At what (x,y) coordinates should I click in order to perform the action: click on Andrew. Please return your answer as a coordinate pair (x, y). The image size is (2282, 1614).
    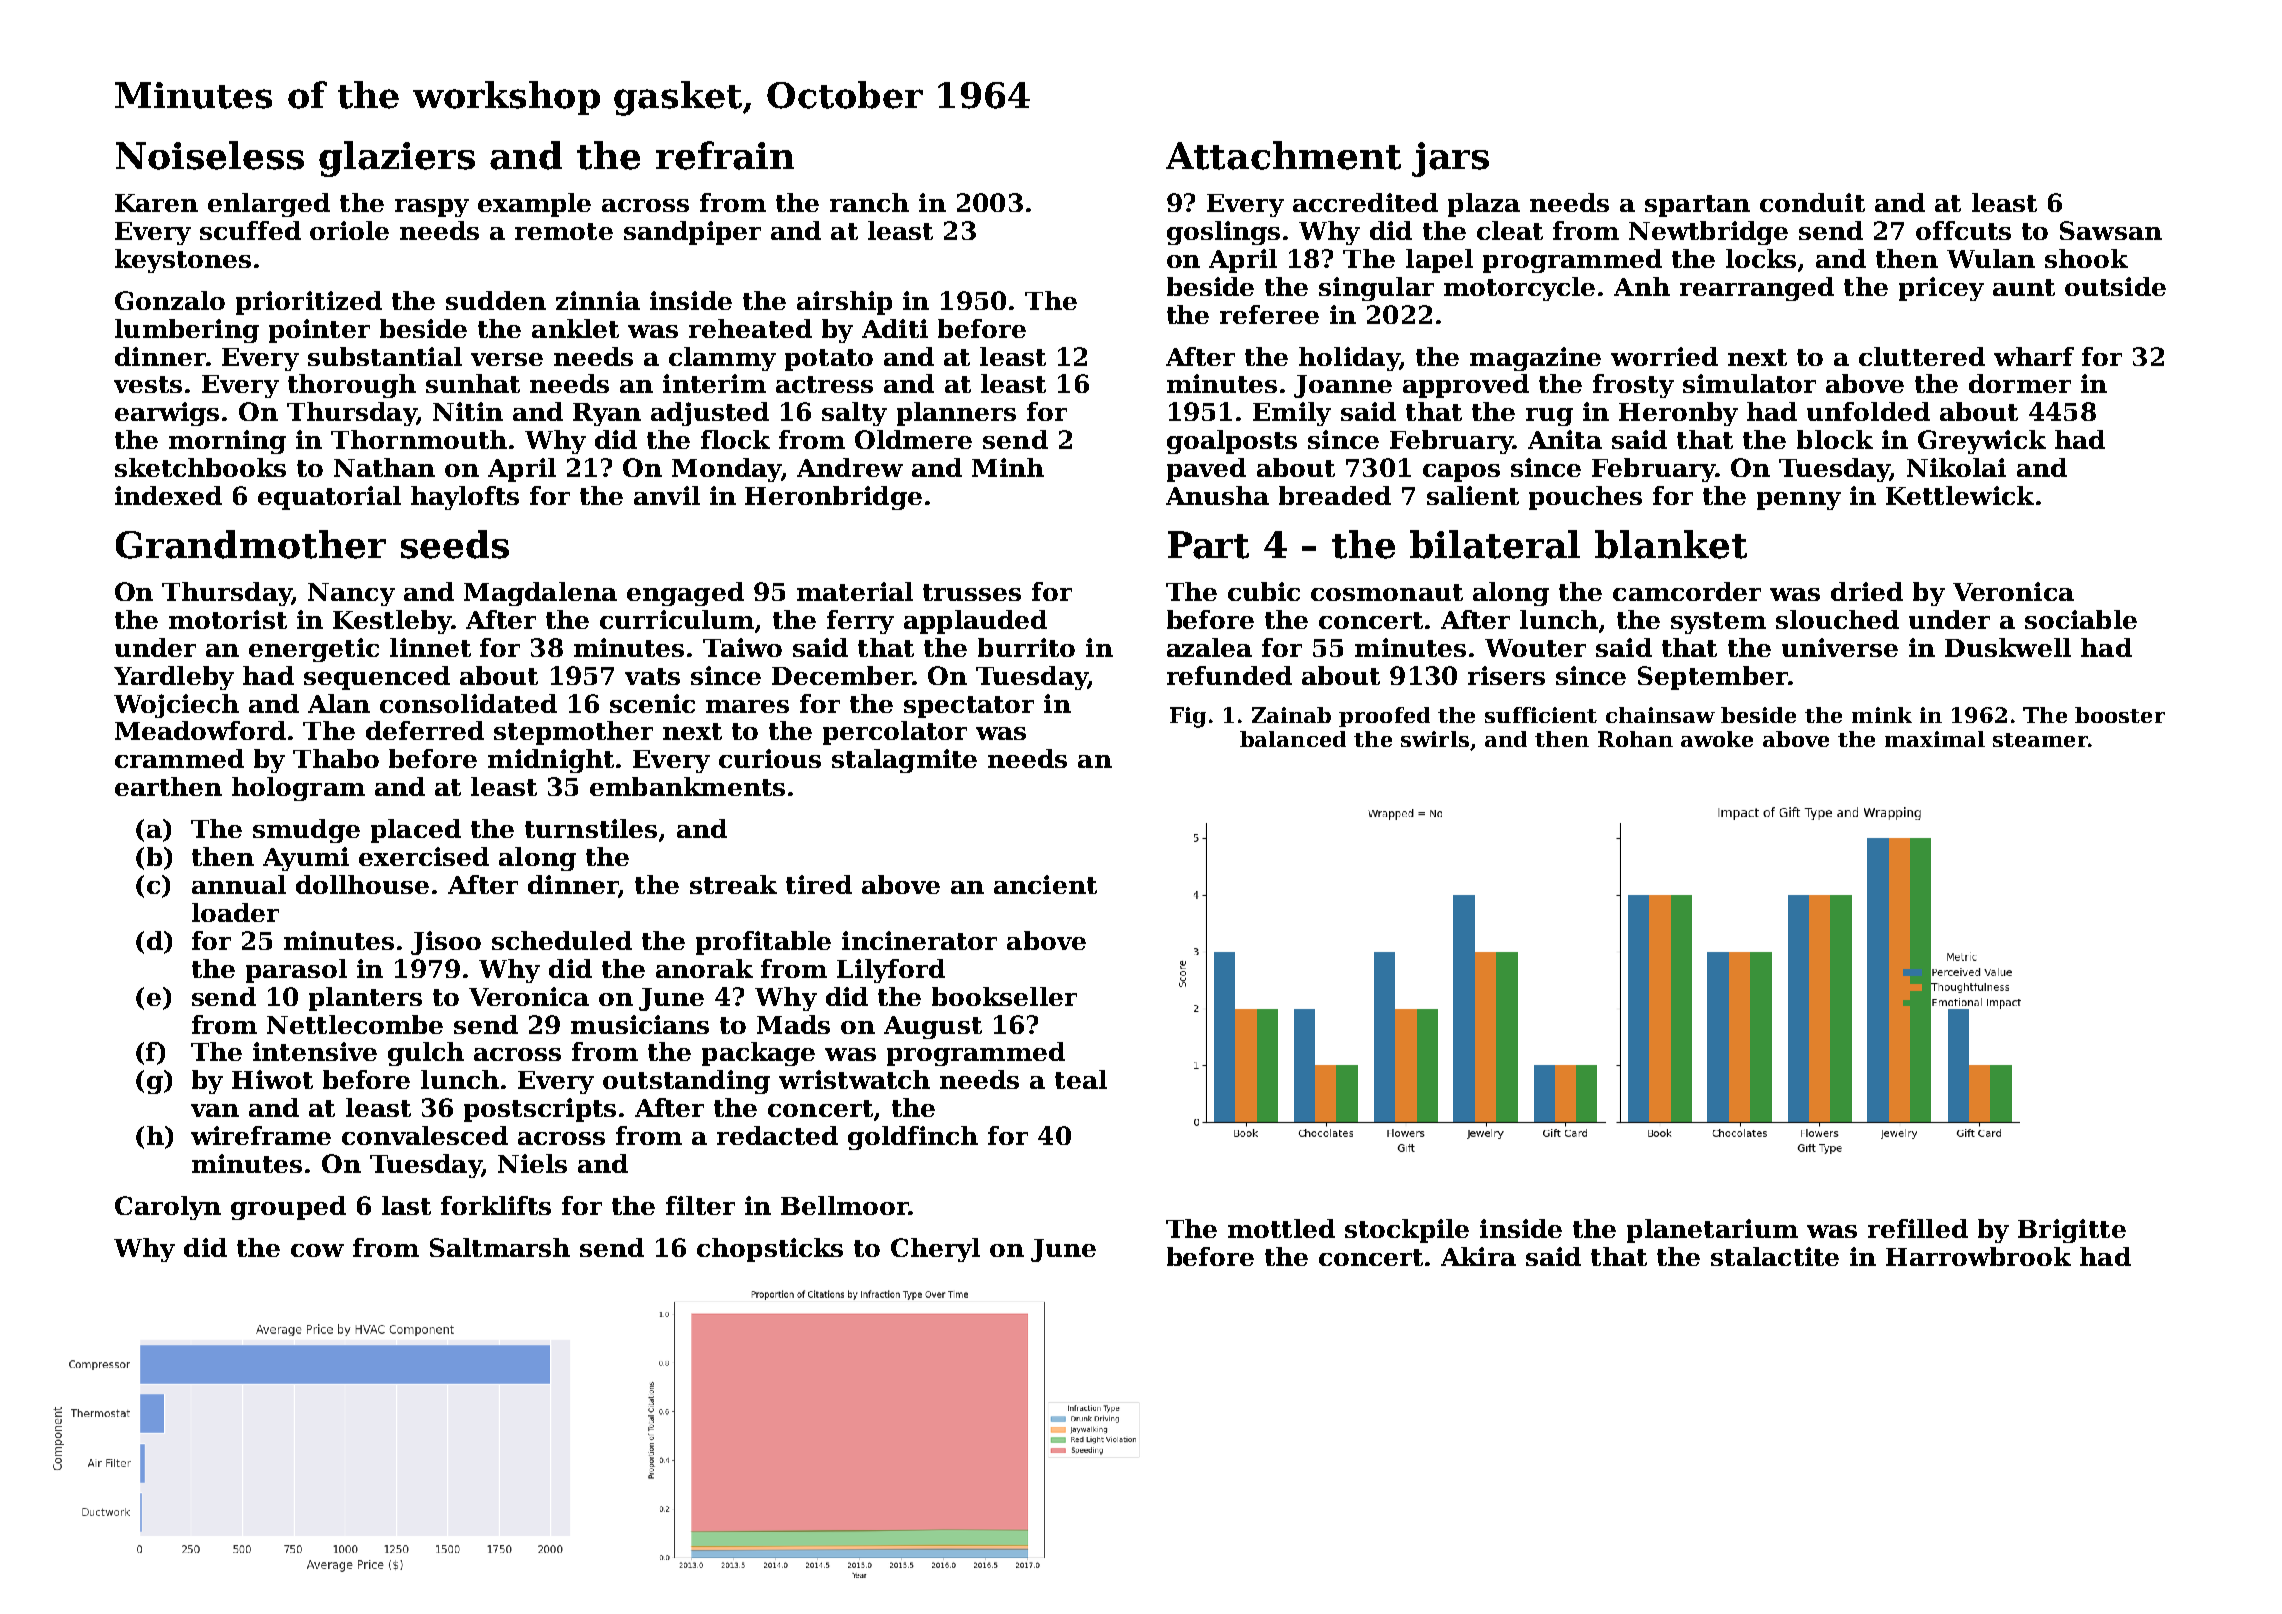
    Looking at the image, I should click on (850, 467).
